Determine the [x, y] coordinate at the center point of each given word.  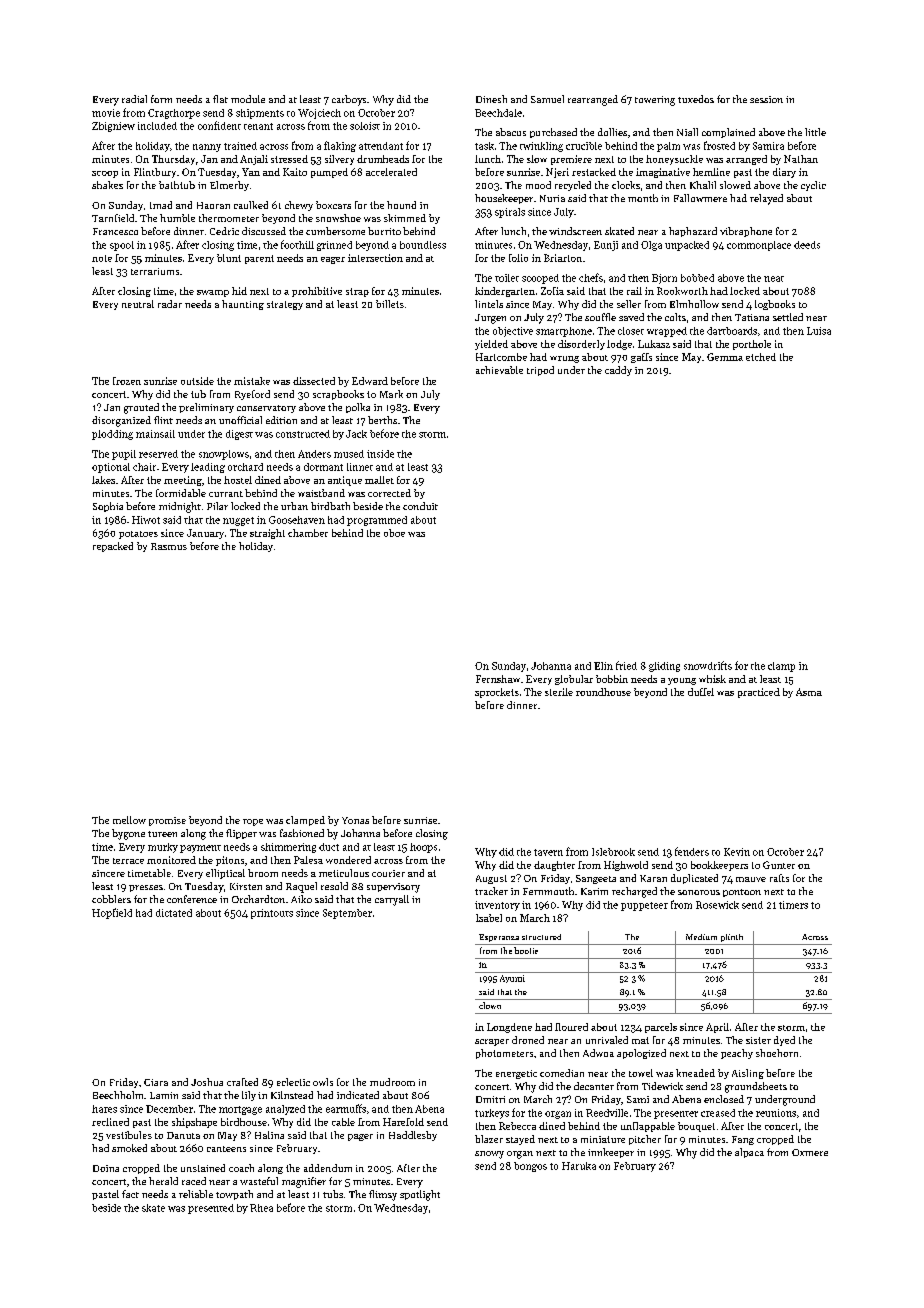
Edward [370, 381]
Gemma [725, 357]
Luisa [819, 331]
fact [130, 1194]
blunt [229, 258]
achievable [499, 370]
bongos [530, 1167]
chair [144, 467]
